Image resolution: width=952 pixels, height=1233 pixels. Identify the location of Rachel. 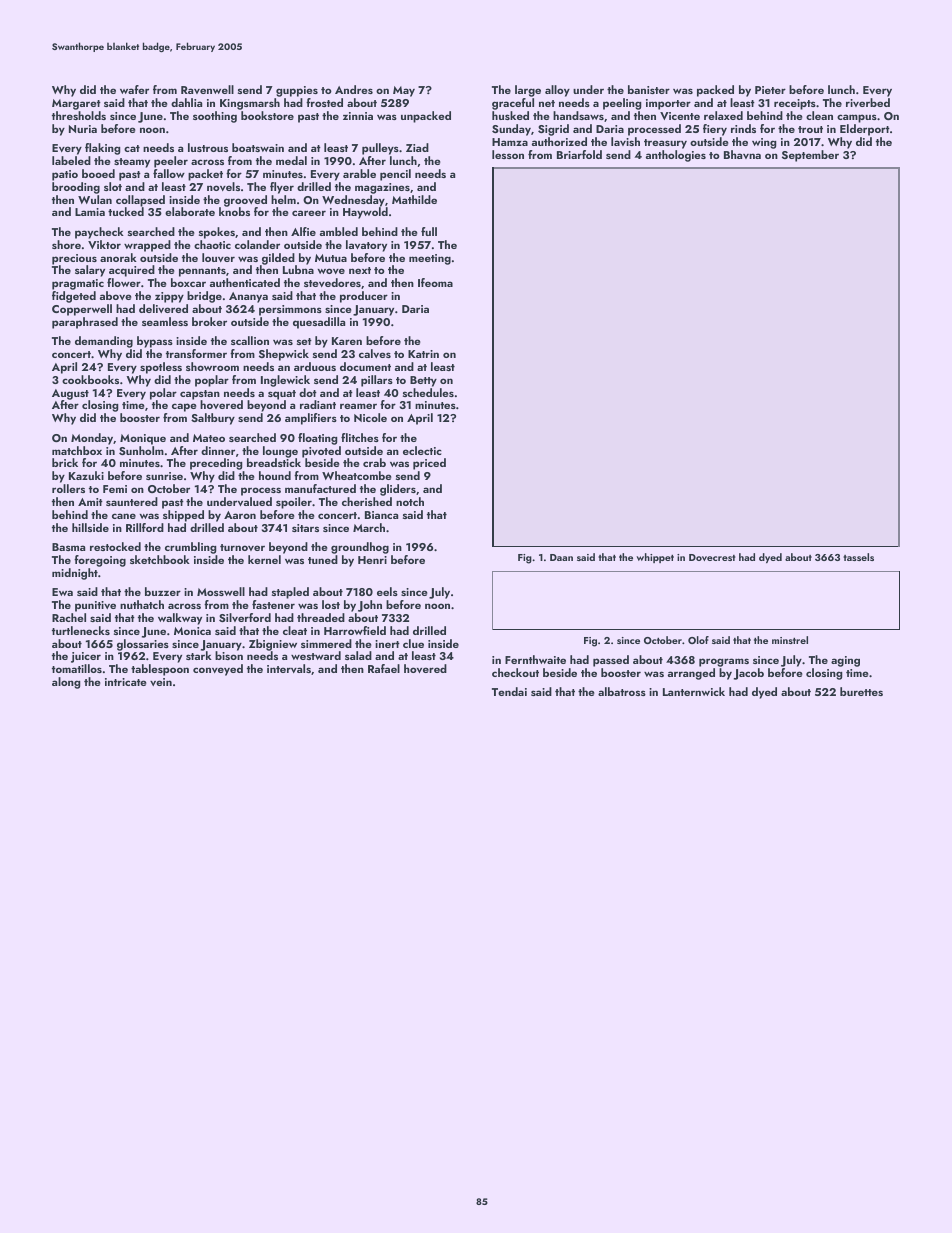
(69, 617).
